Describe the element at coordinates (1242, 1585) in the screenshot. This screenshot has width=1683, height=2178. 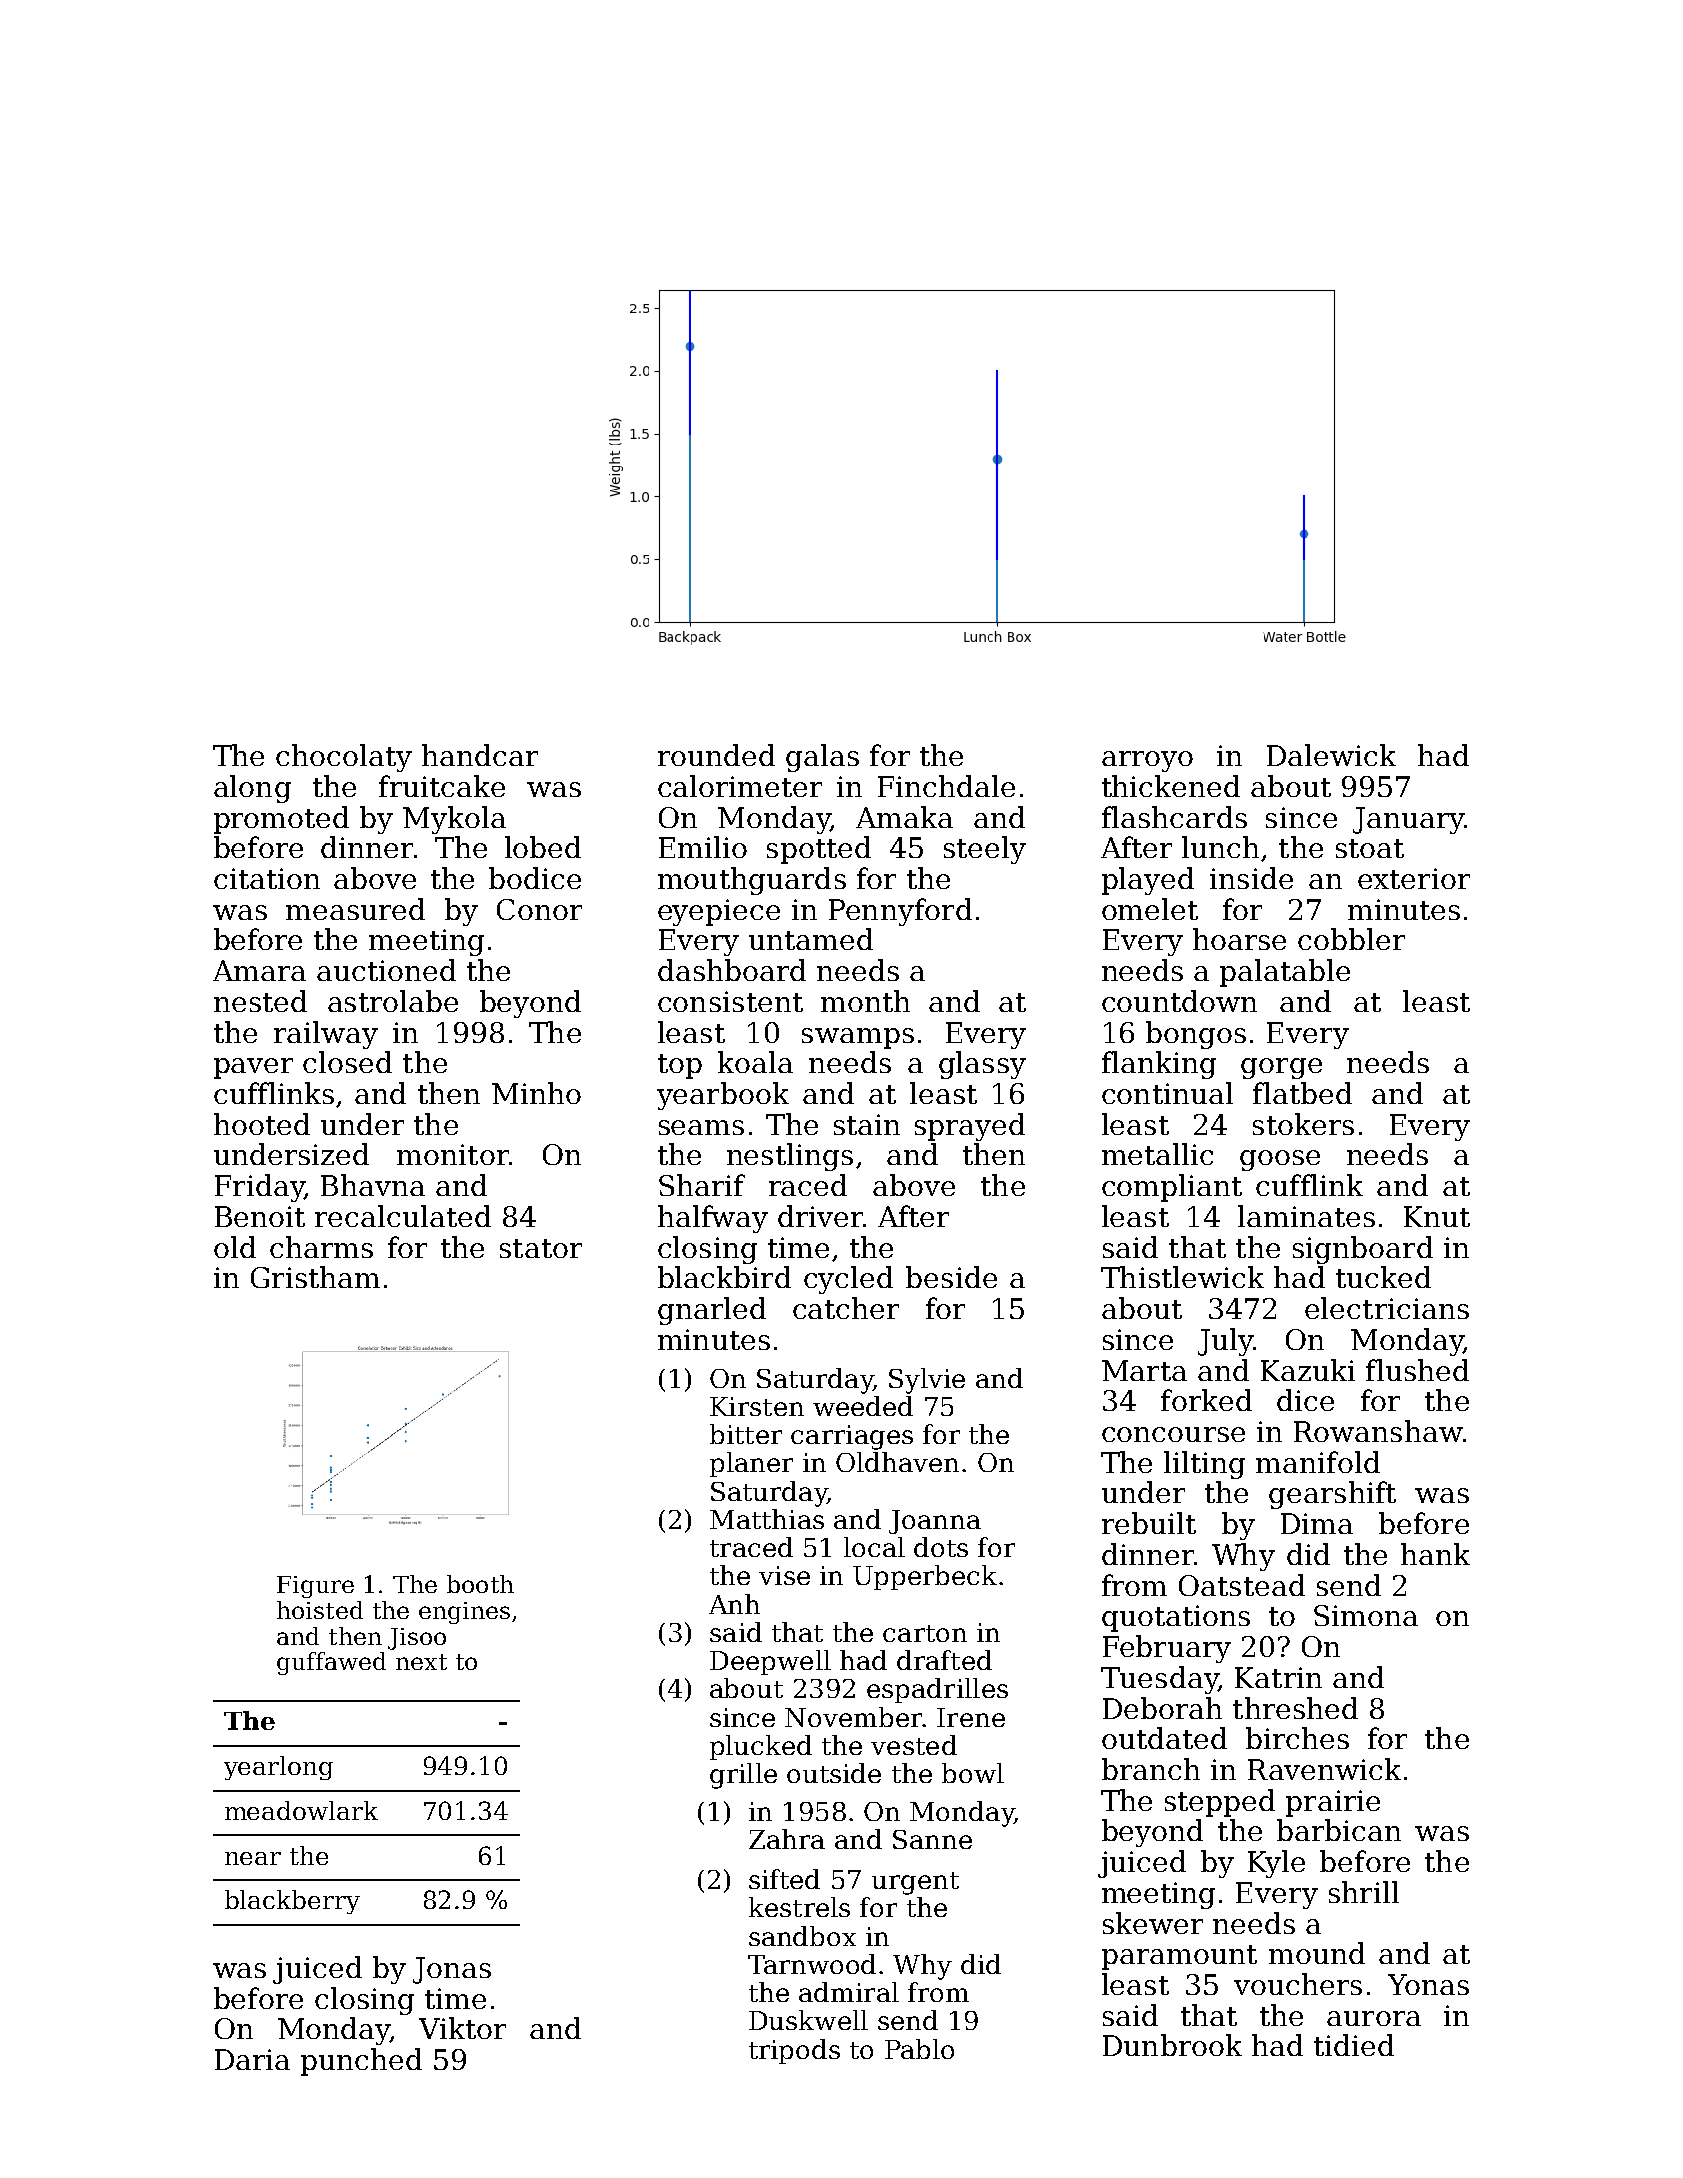
I see `Oatstead` at that location.
